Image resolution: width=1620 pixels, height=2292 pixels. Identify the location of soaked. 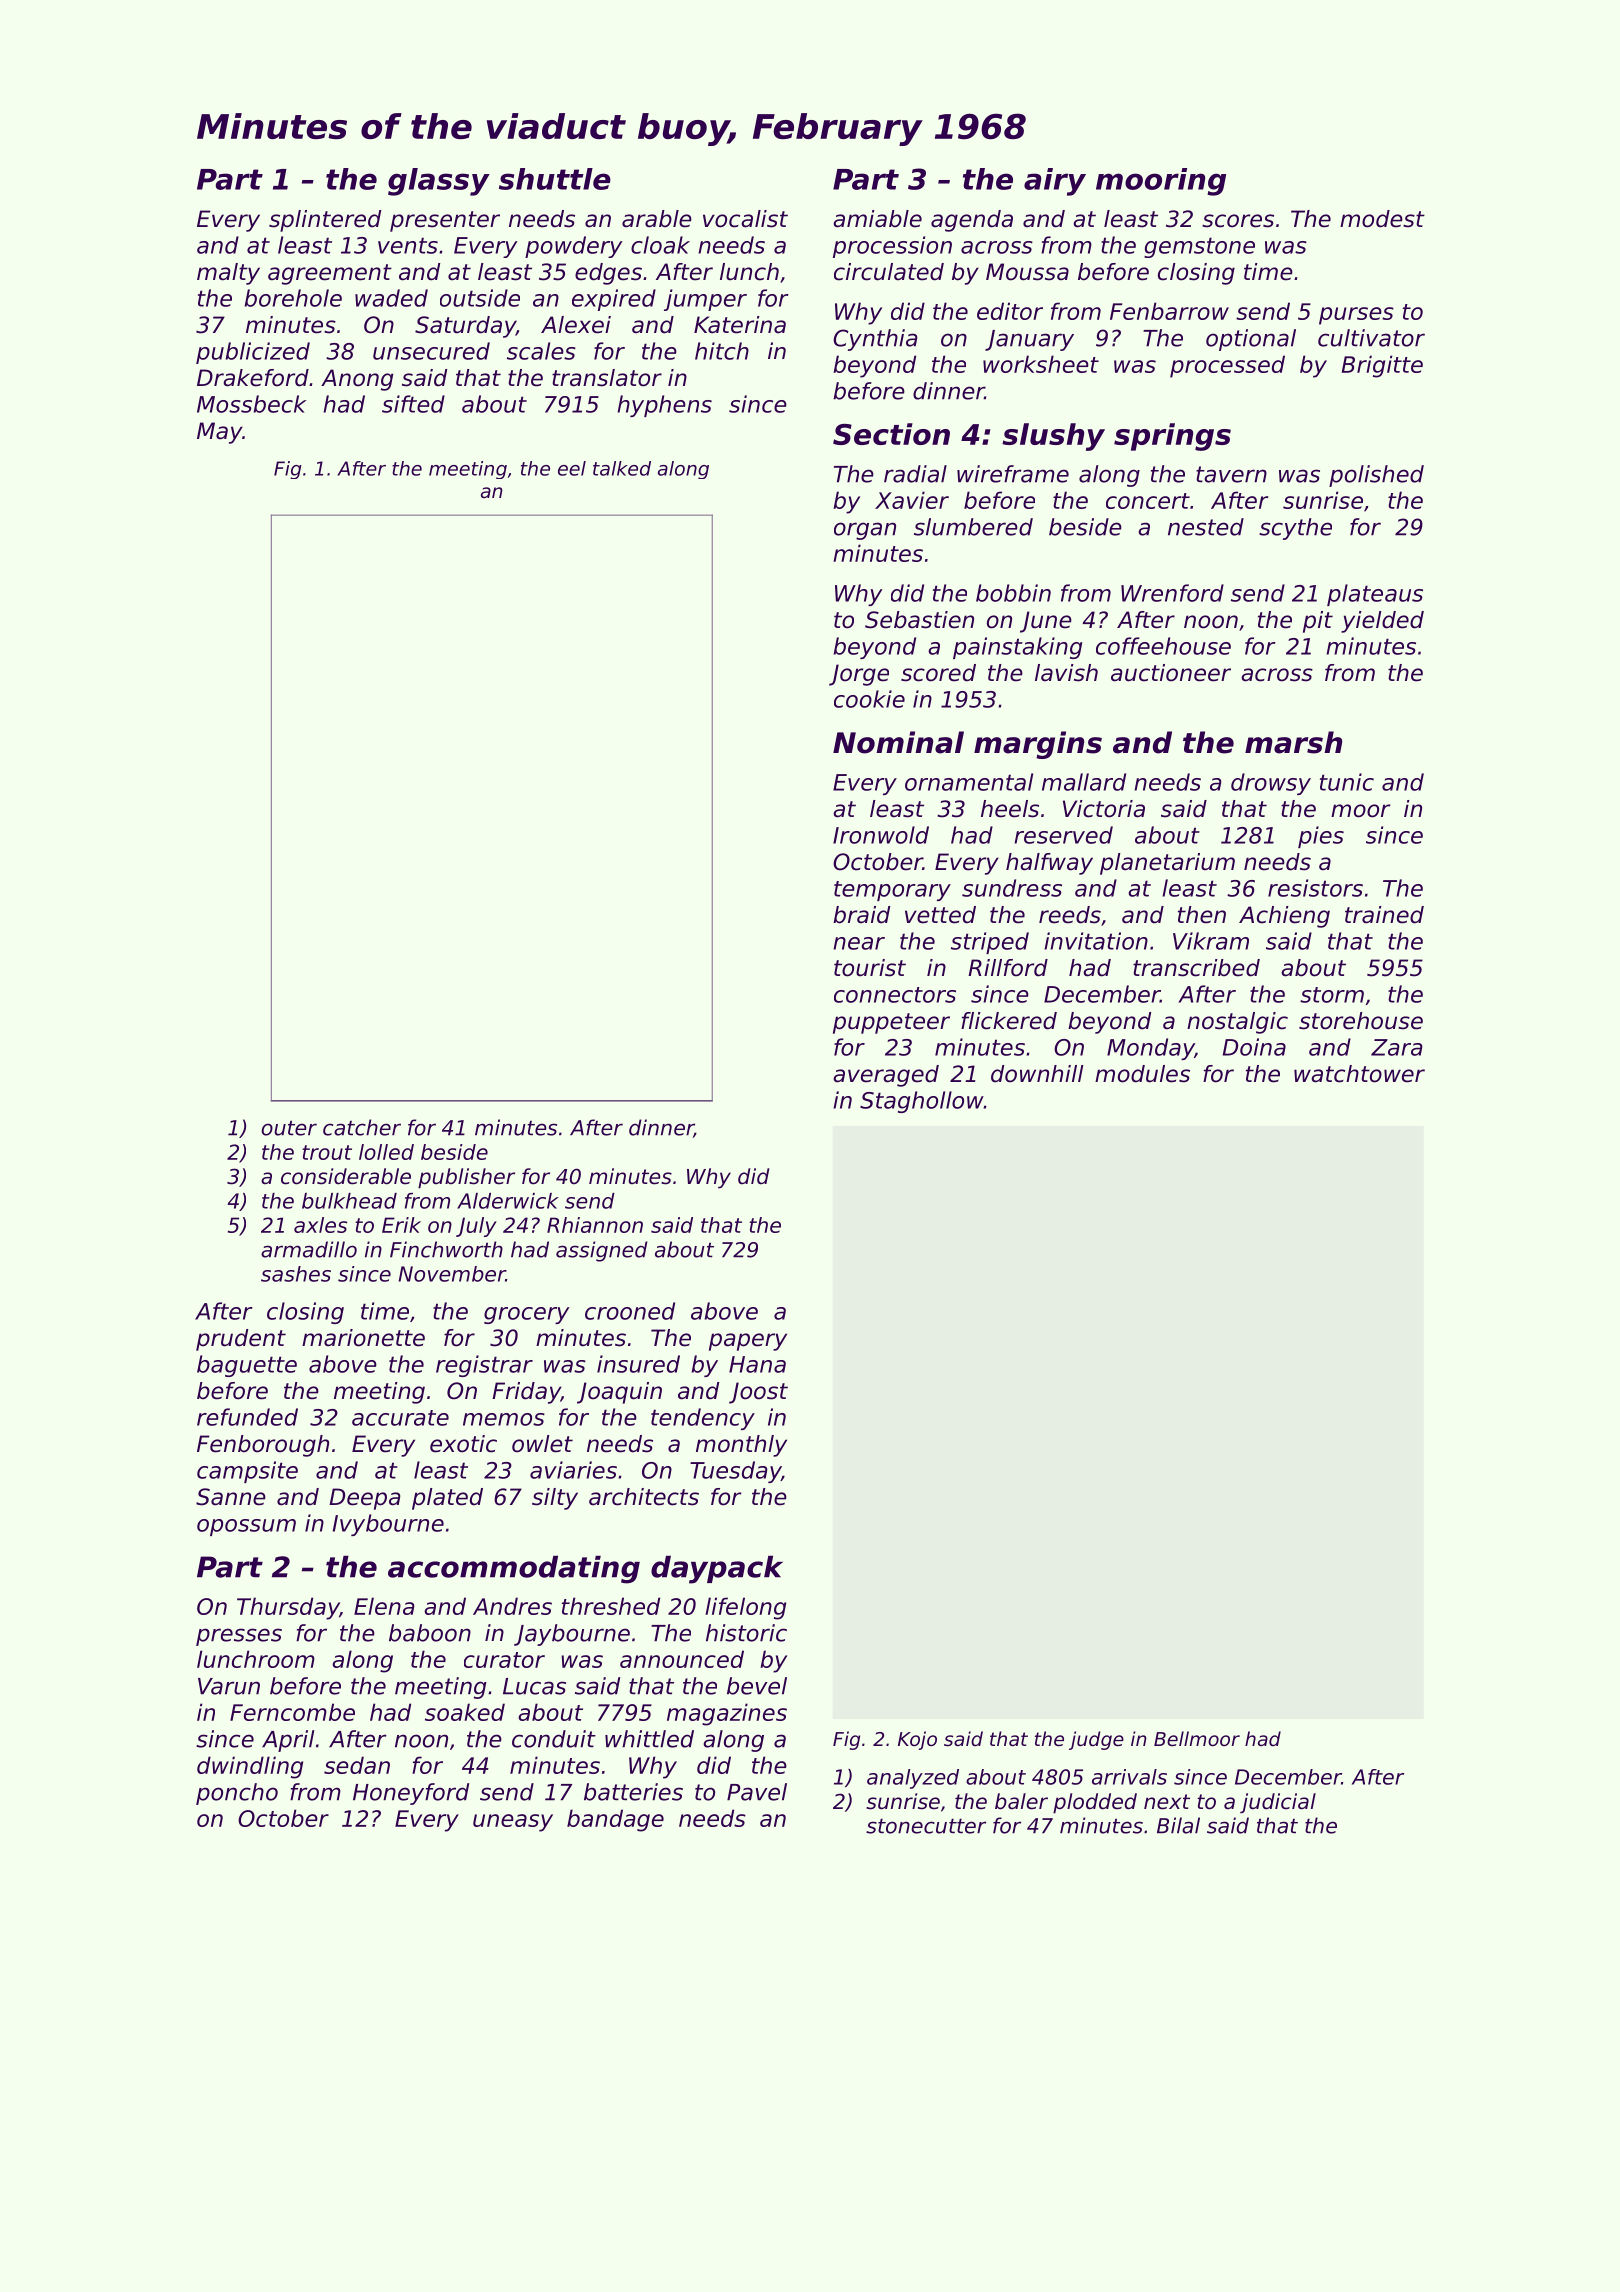
(465, 1712).
